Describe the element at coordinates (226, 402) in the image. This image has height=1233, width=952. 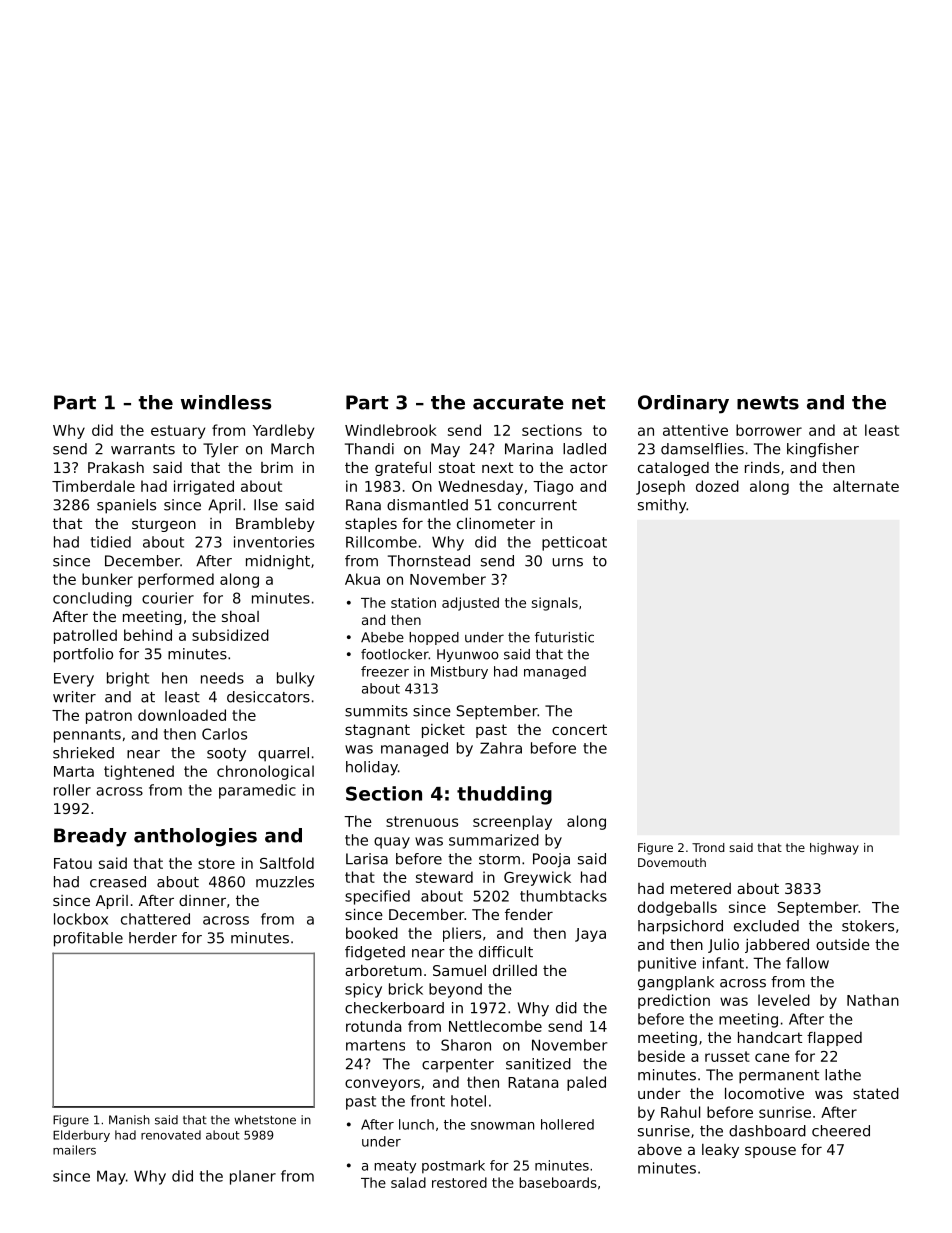
I see `windless` at that location.
